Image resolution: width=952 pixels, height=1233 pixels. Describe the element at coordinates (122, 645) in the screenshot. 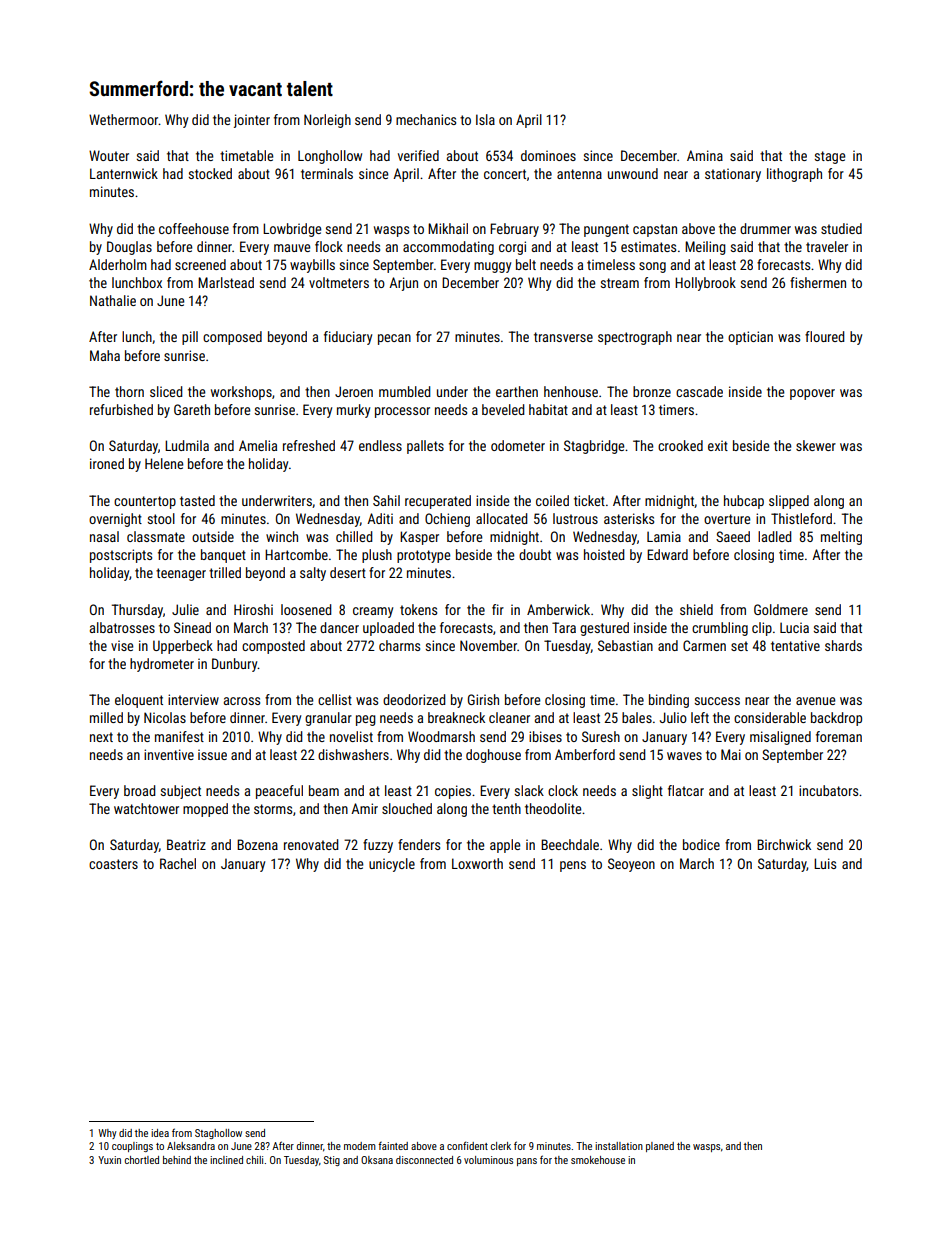

I see `vise` at that location.
